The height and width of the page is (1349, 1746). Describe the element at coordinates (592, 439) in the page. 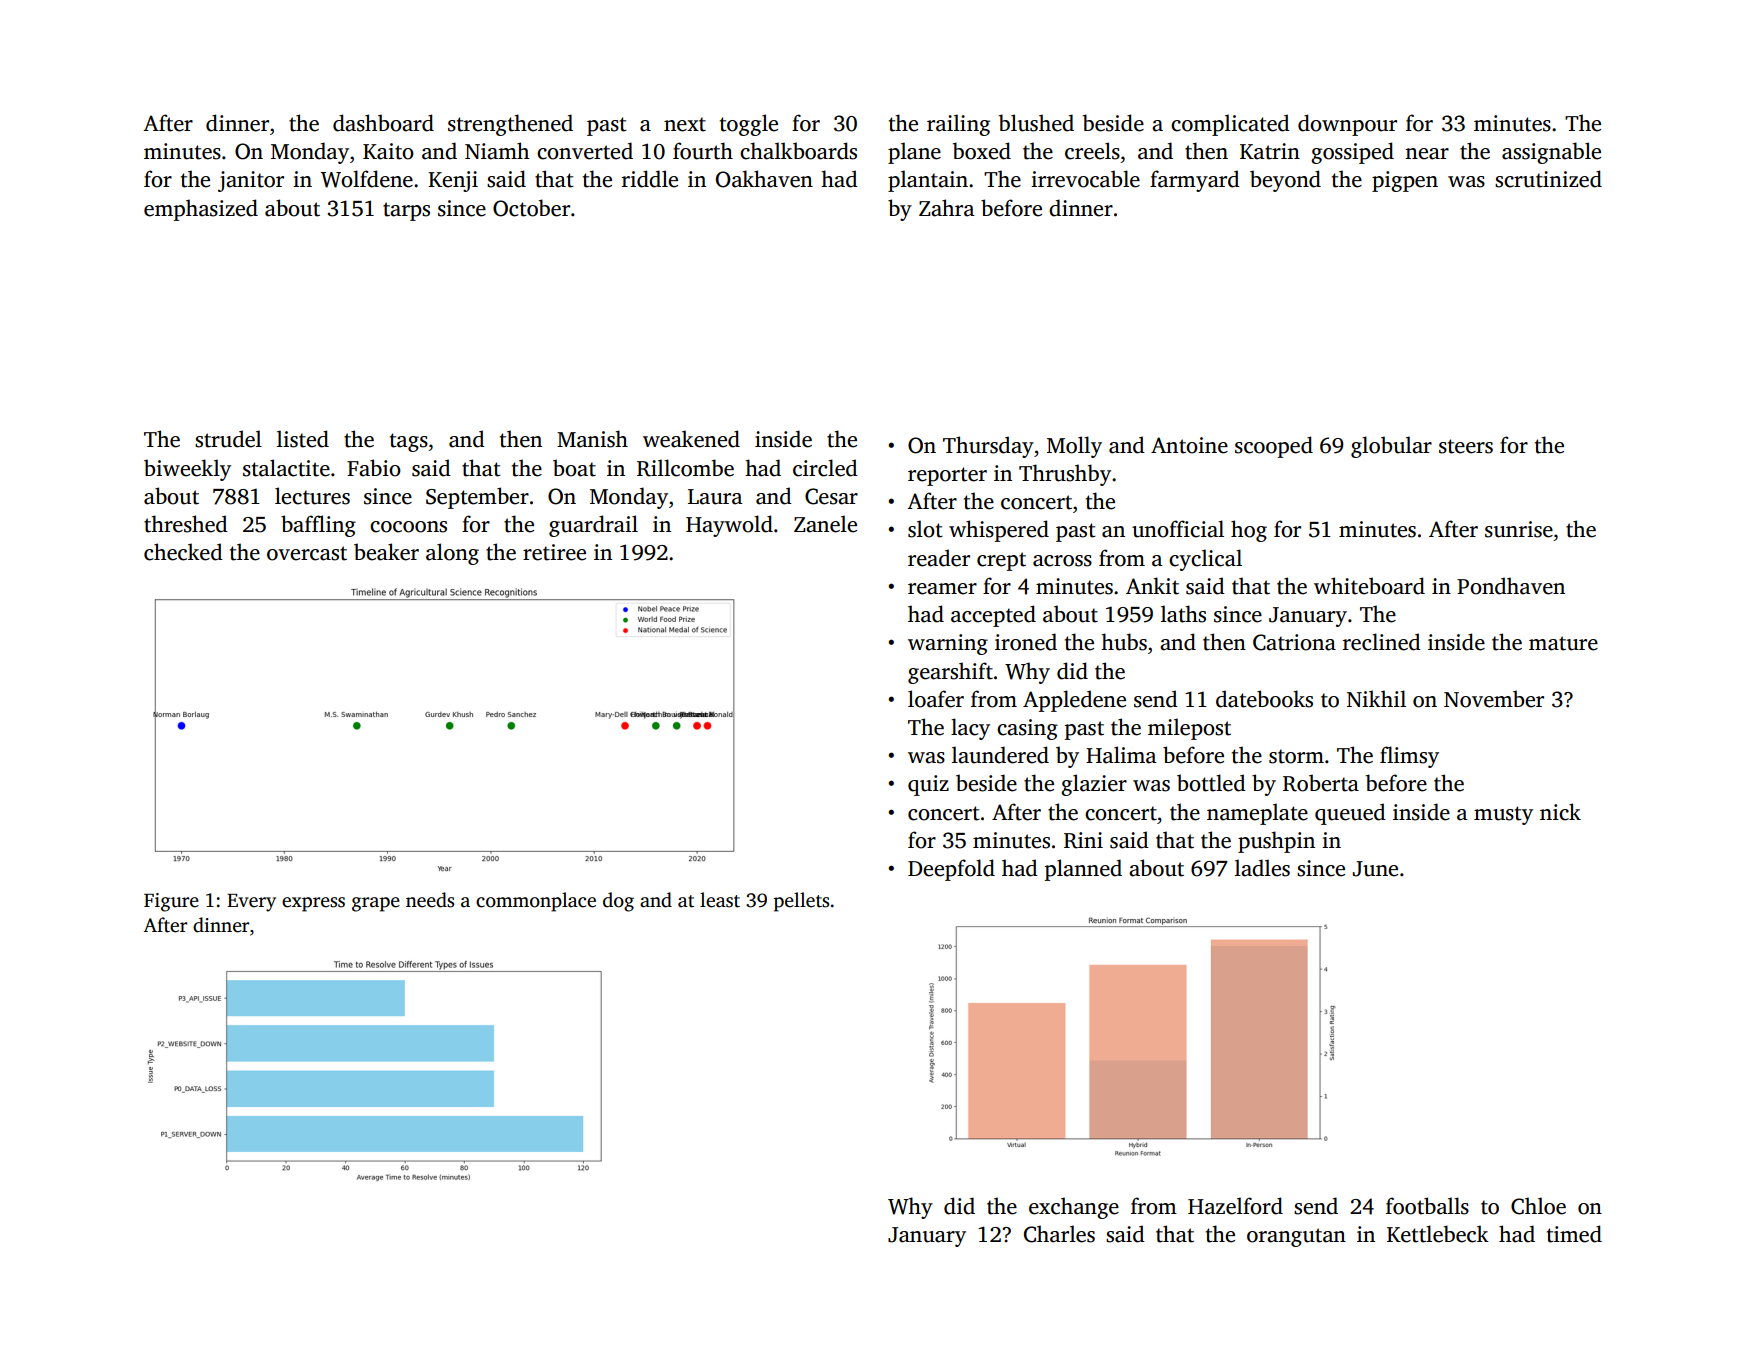

I see `Manish` at that location.
